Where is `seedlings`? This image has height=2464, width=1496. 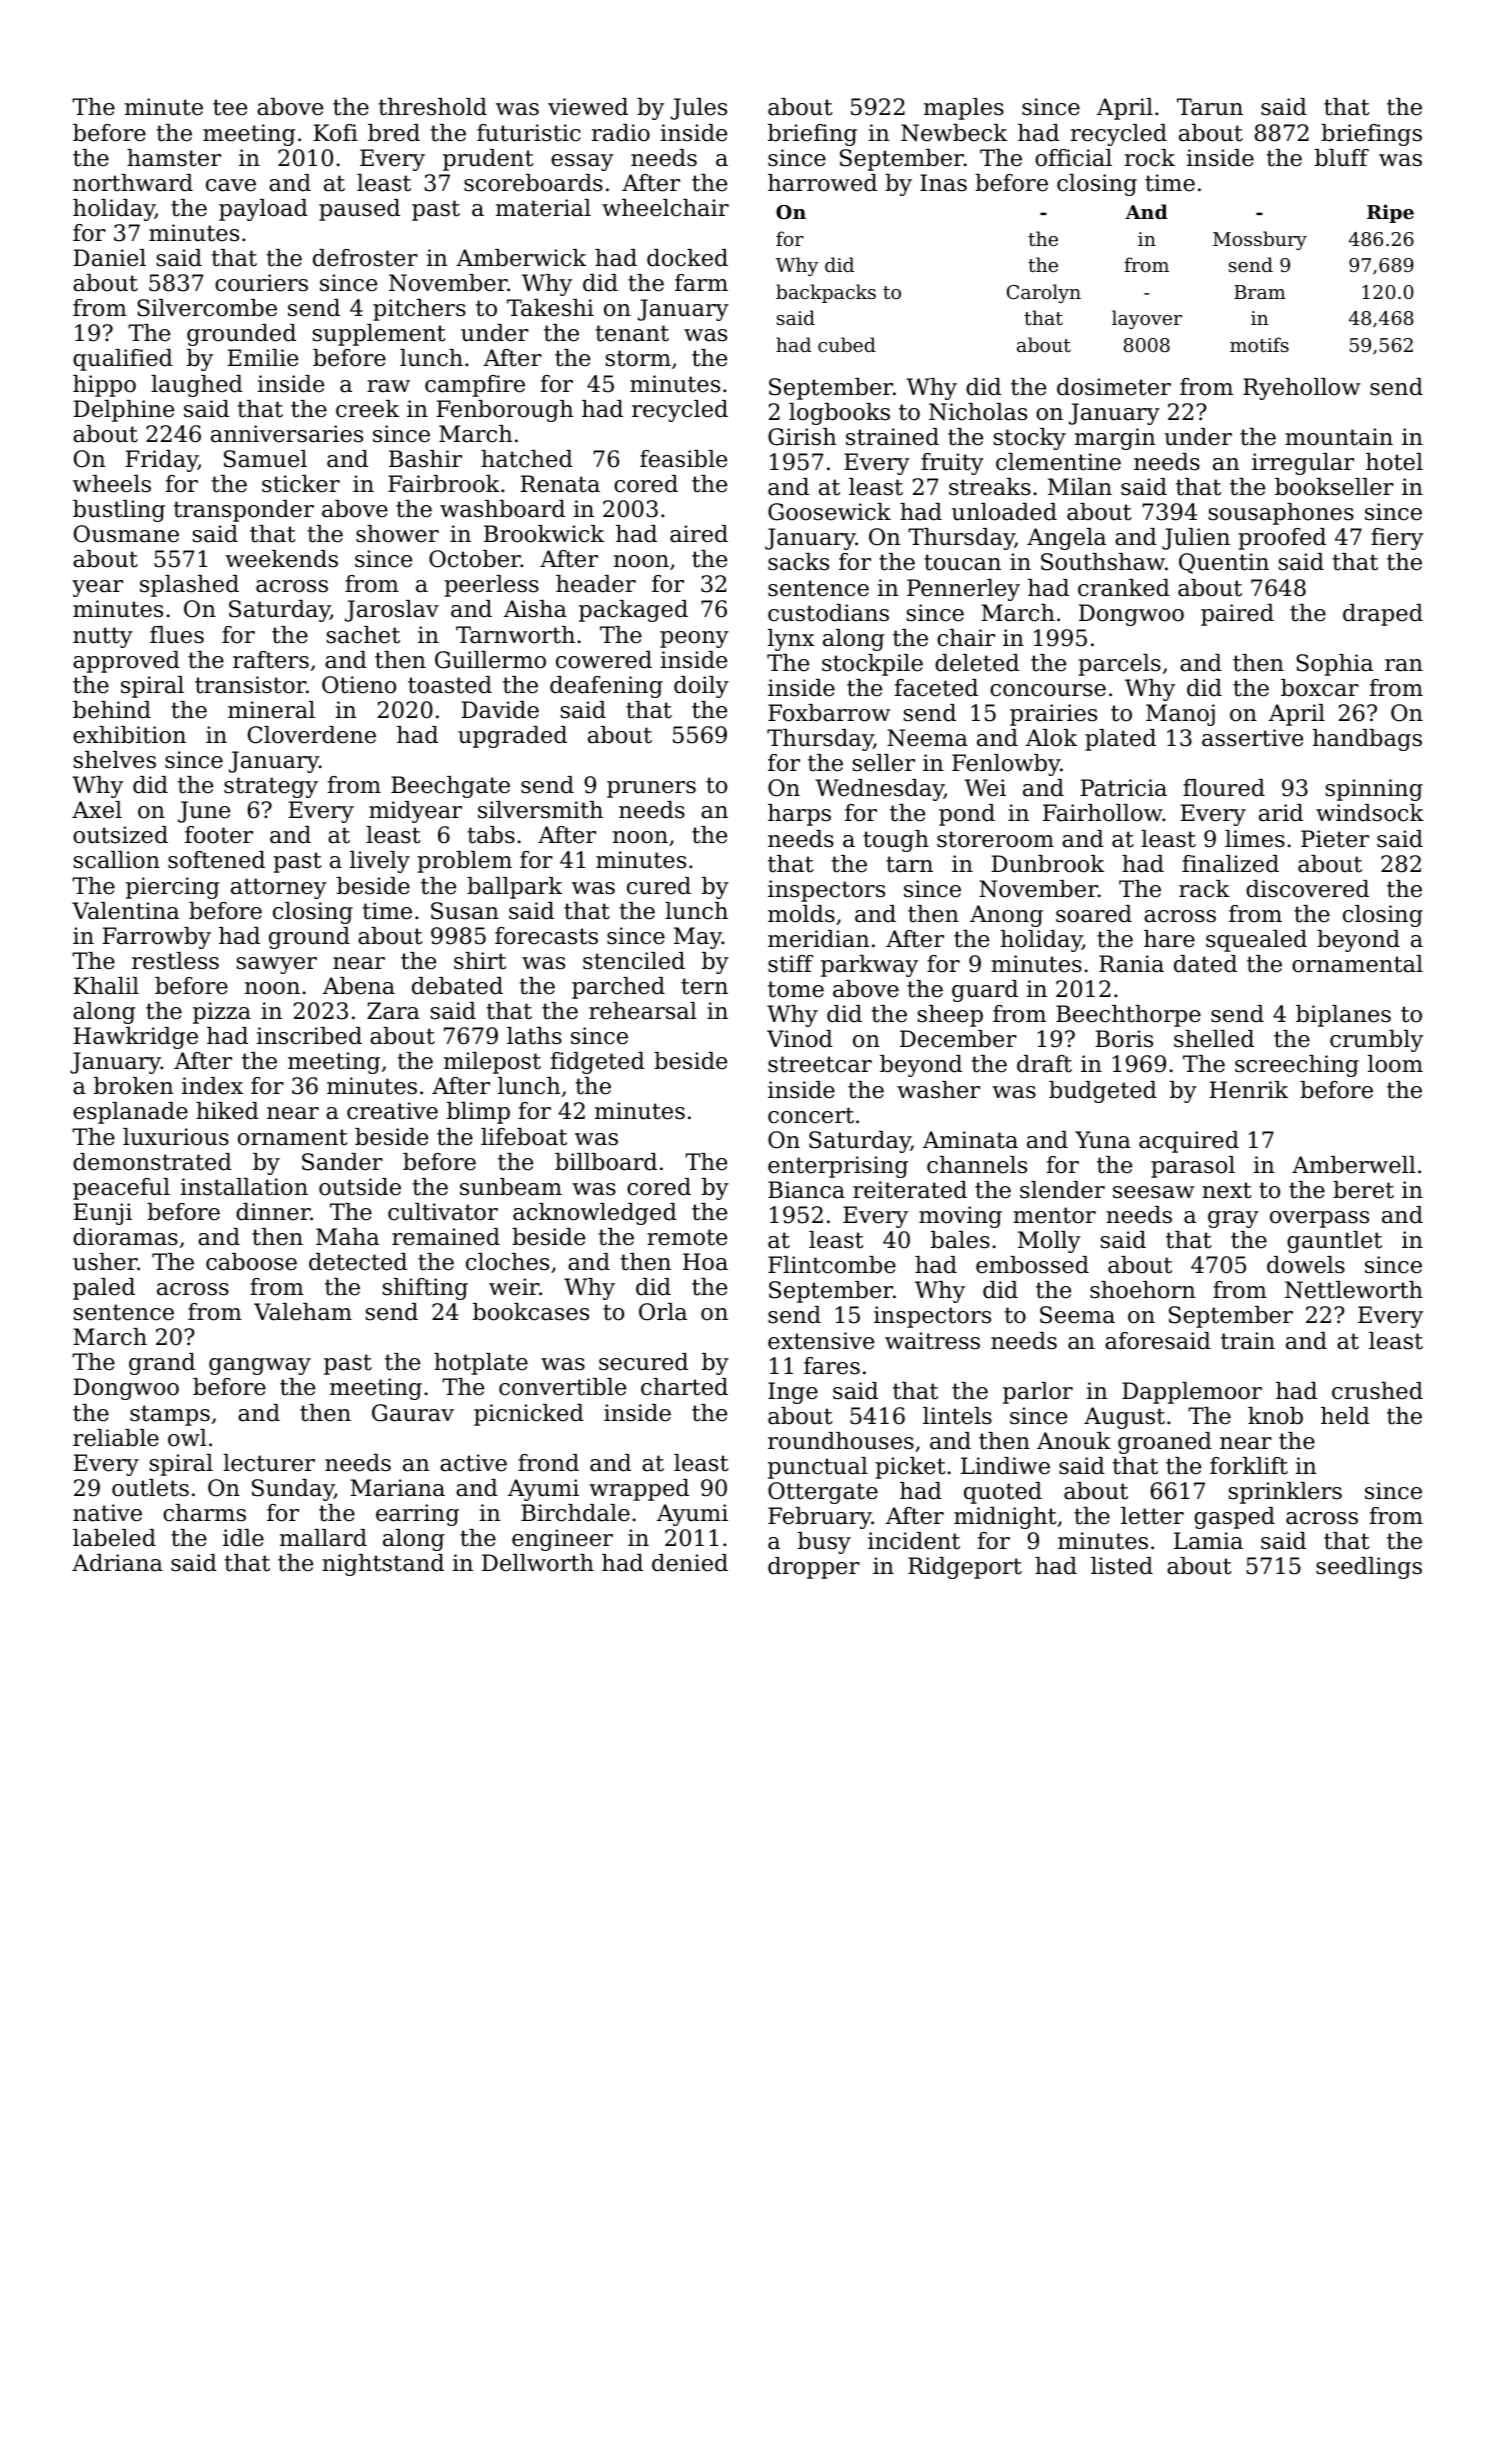
seedlings is located at coordinates (1369, 1568).
